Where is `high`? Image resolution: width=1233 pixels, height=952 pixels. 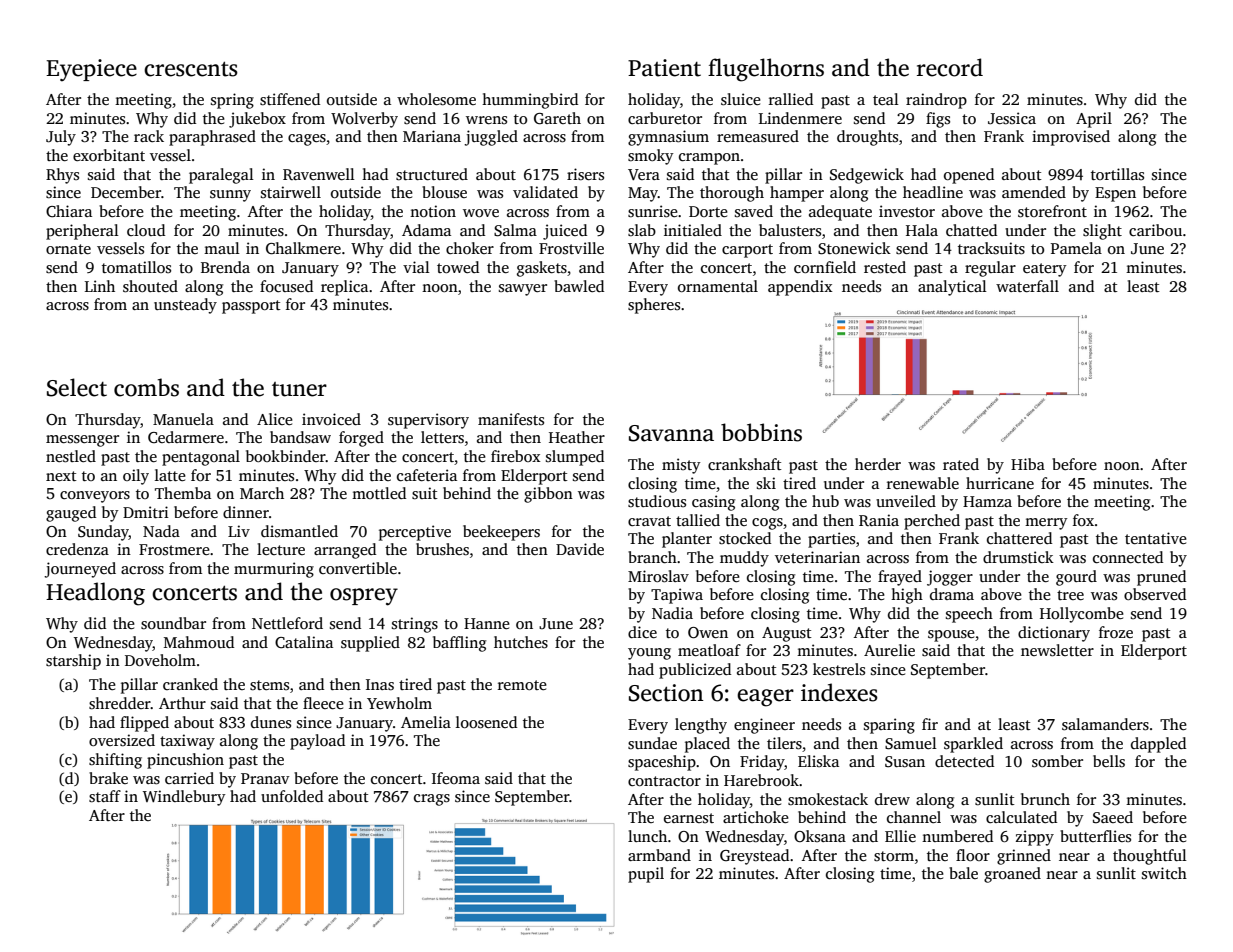 high is located at coordinates (907, 596).
